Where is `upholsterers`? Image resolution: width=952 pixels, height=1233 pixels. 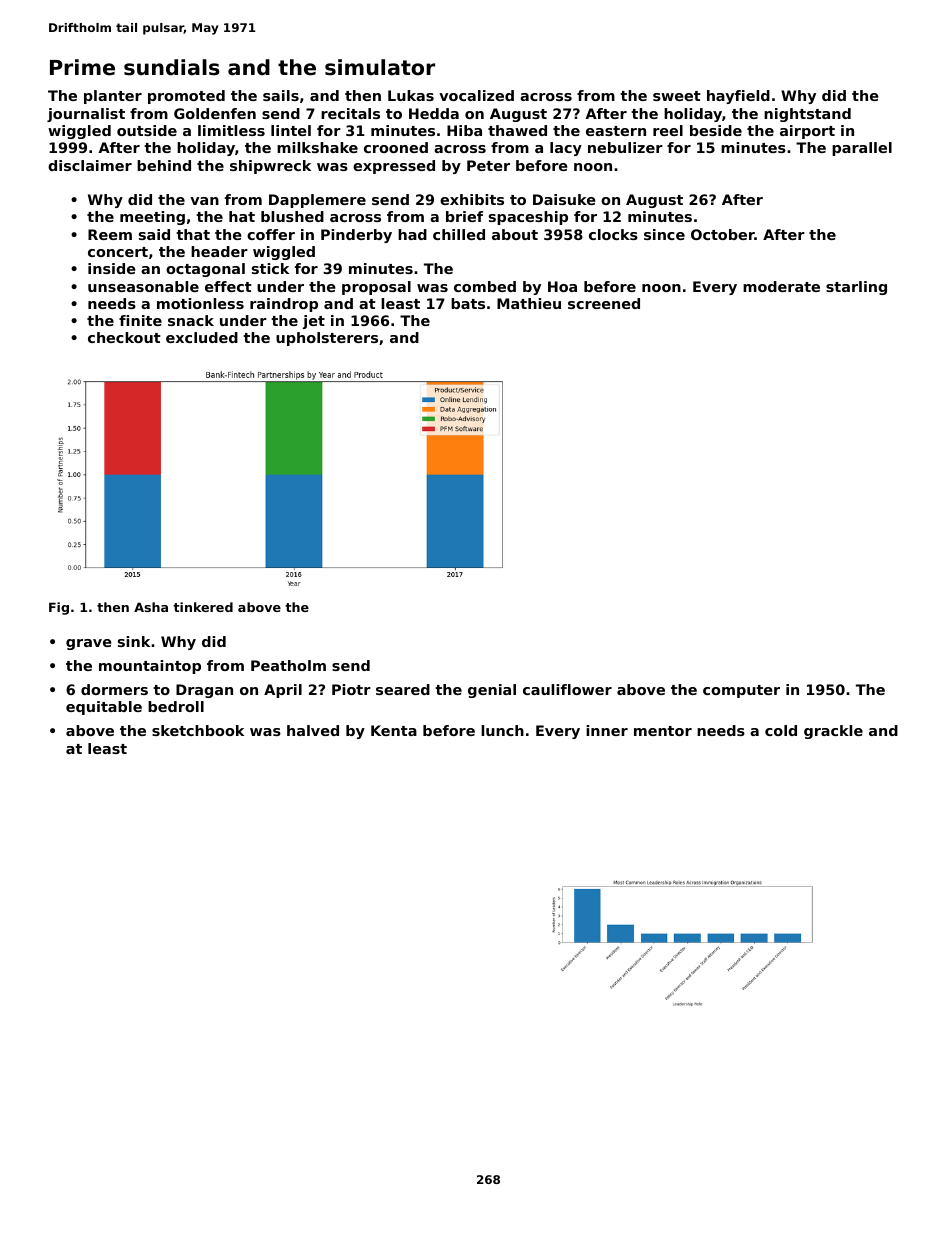 upholsterers is located at coordinates (327, 339).
